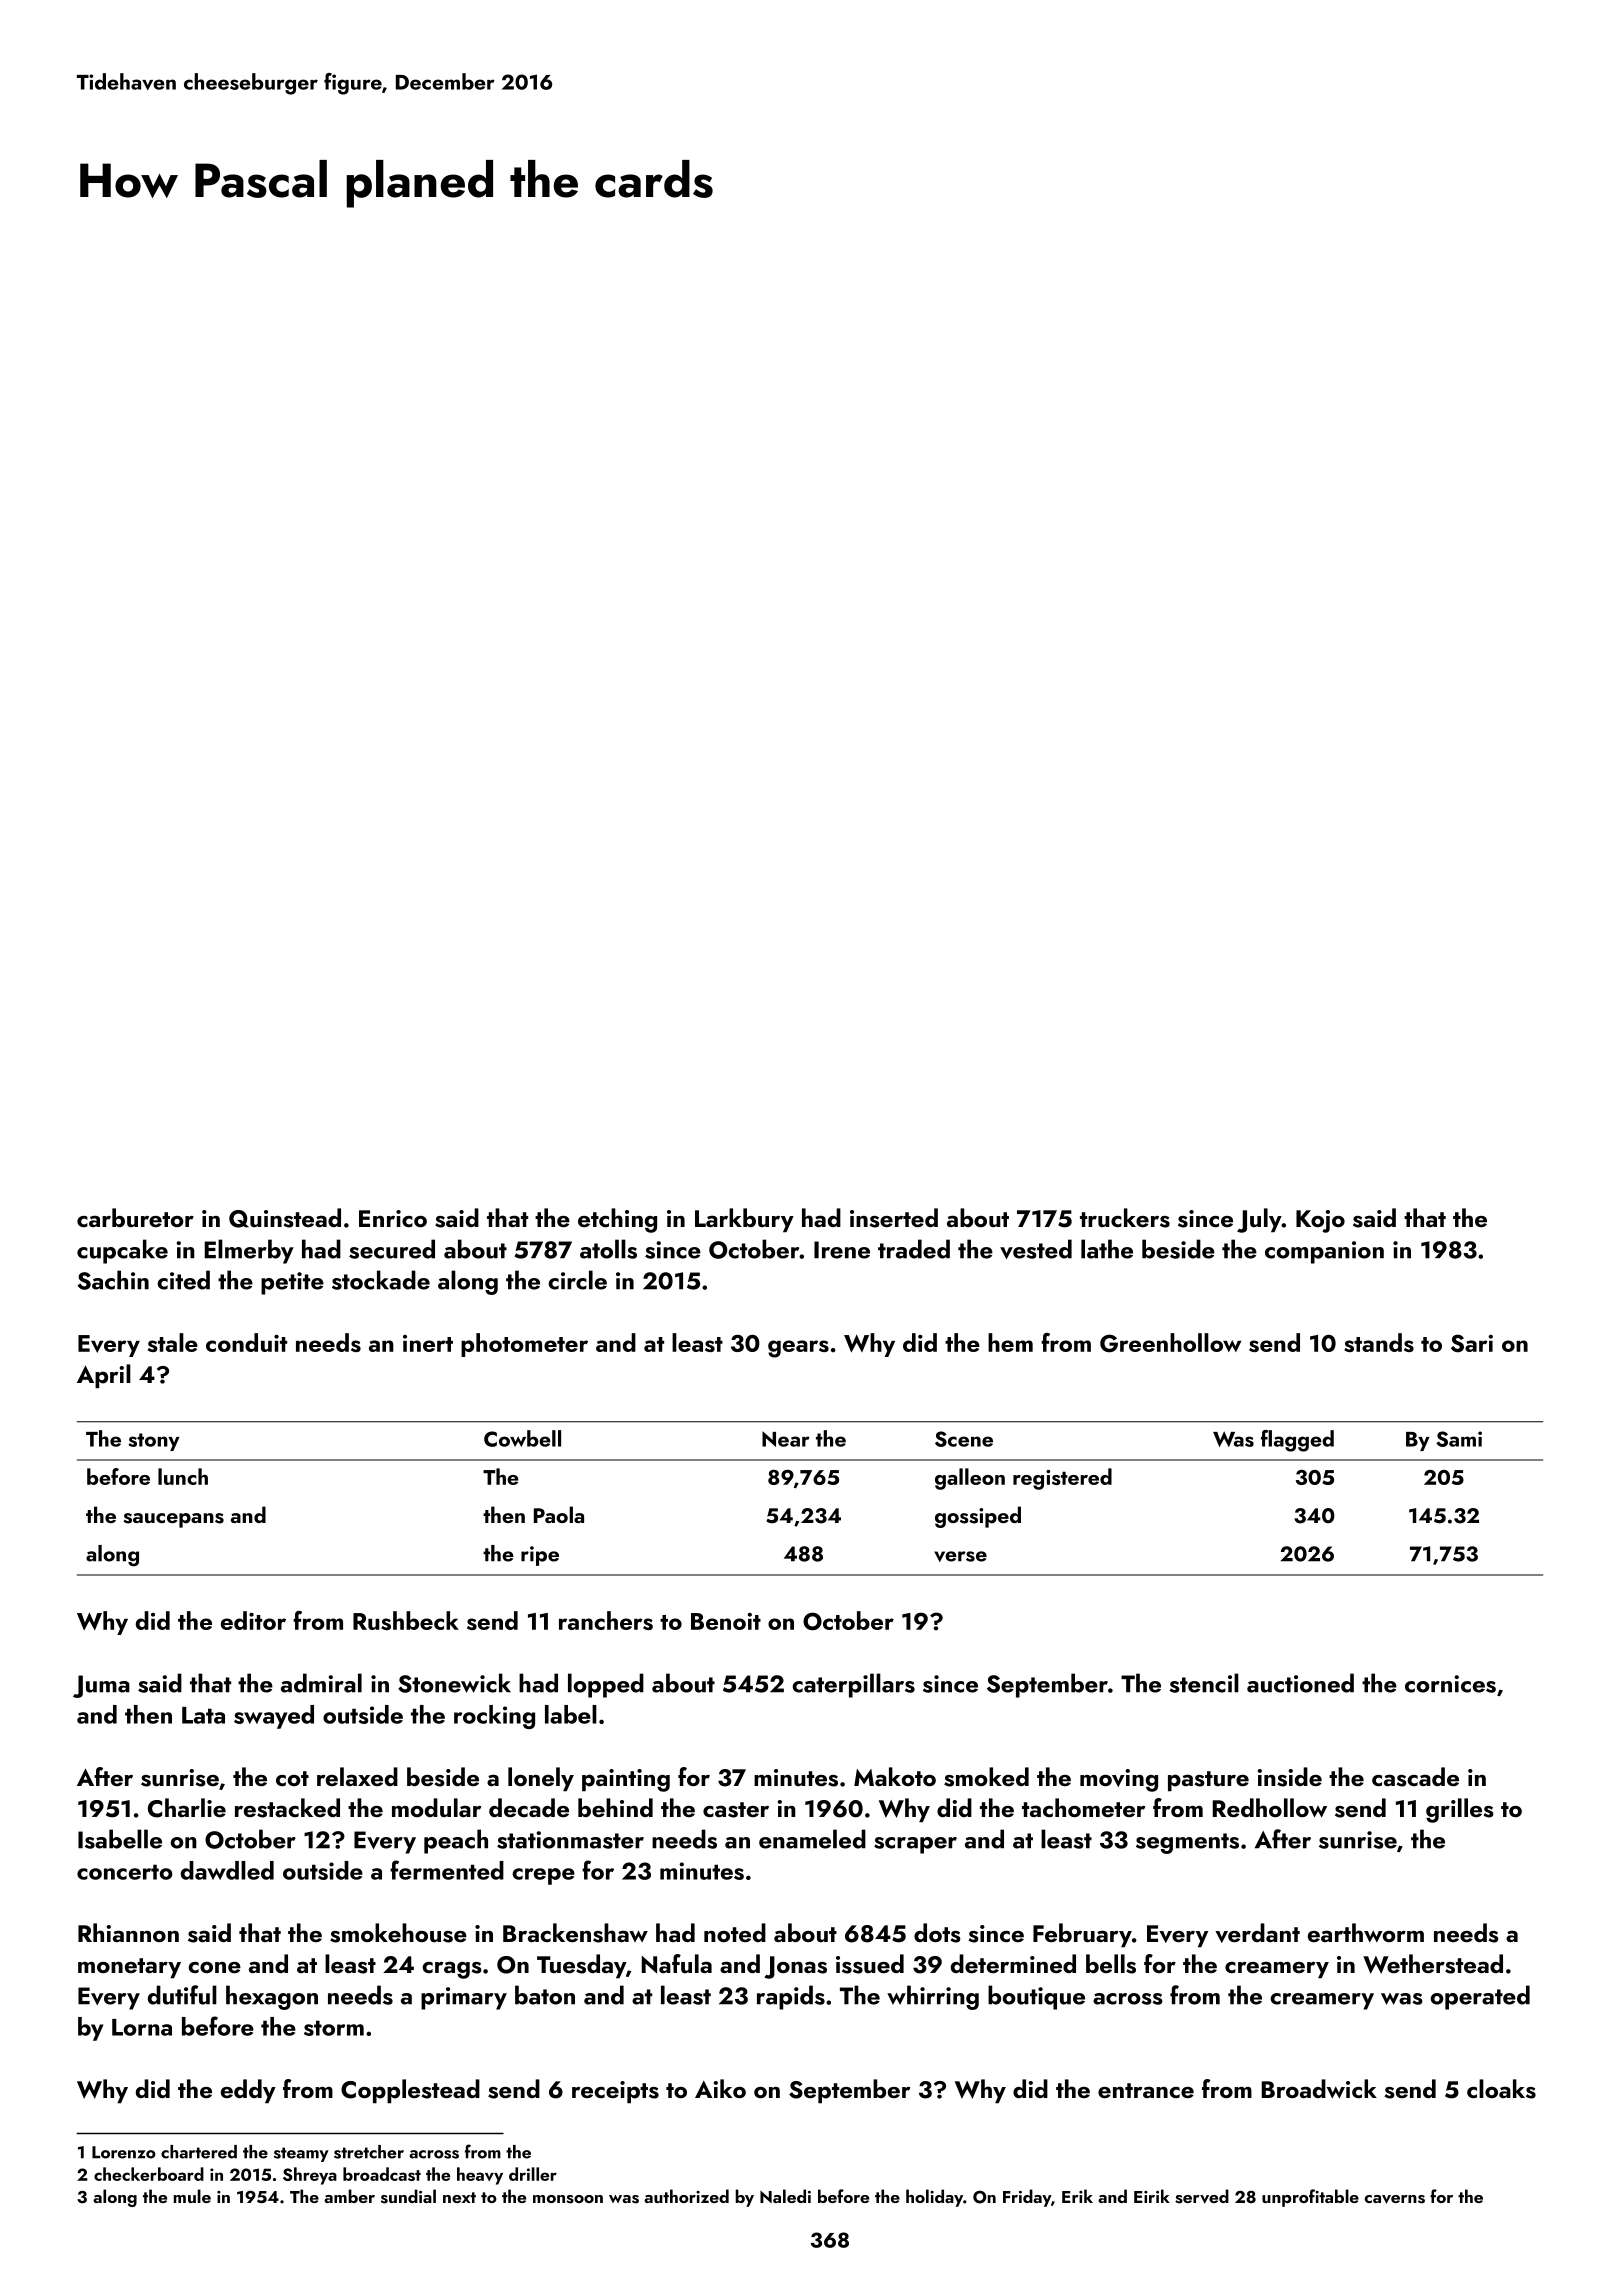 This screenshot has width=1620, height=2292. What do you see at coordinates (249, 1251) in the screenshot?
I see `Elmerby` at bounding box center [249, 1251].
